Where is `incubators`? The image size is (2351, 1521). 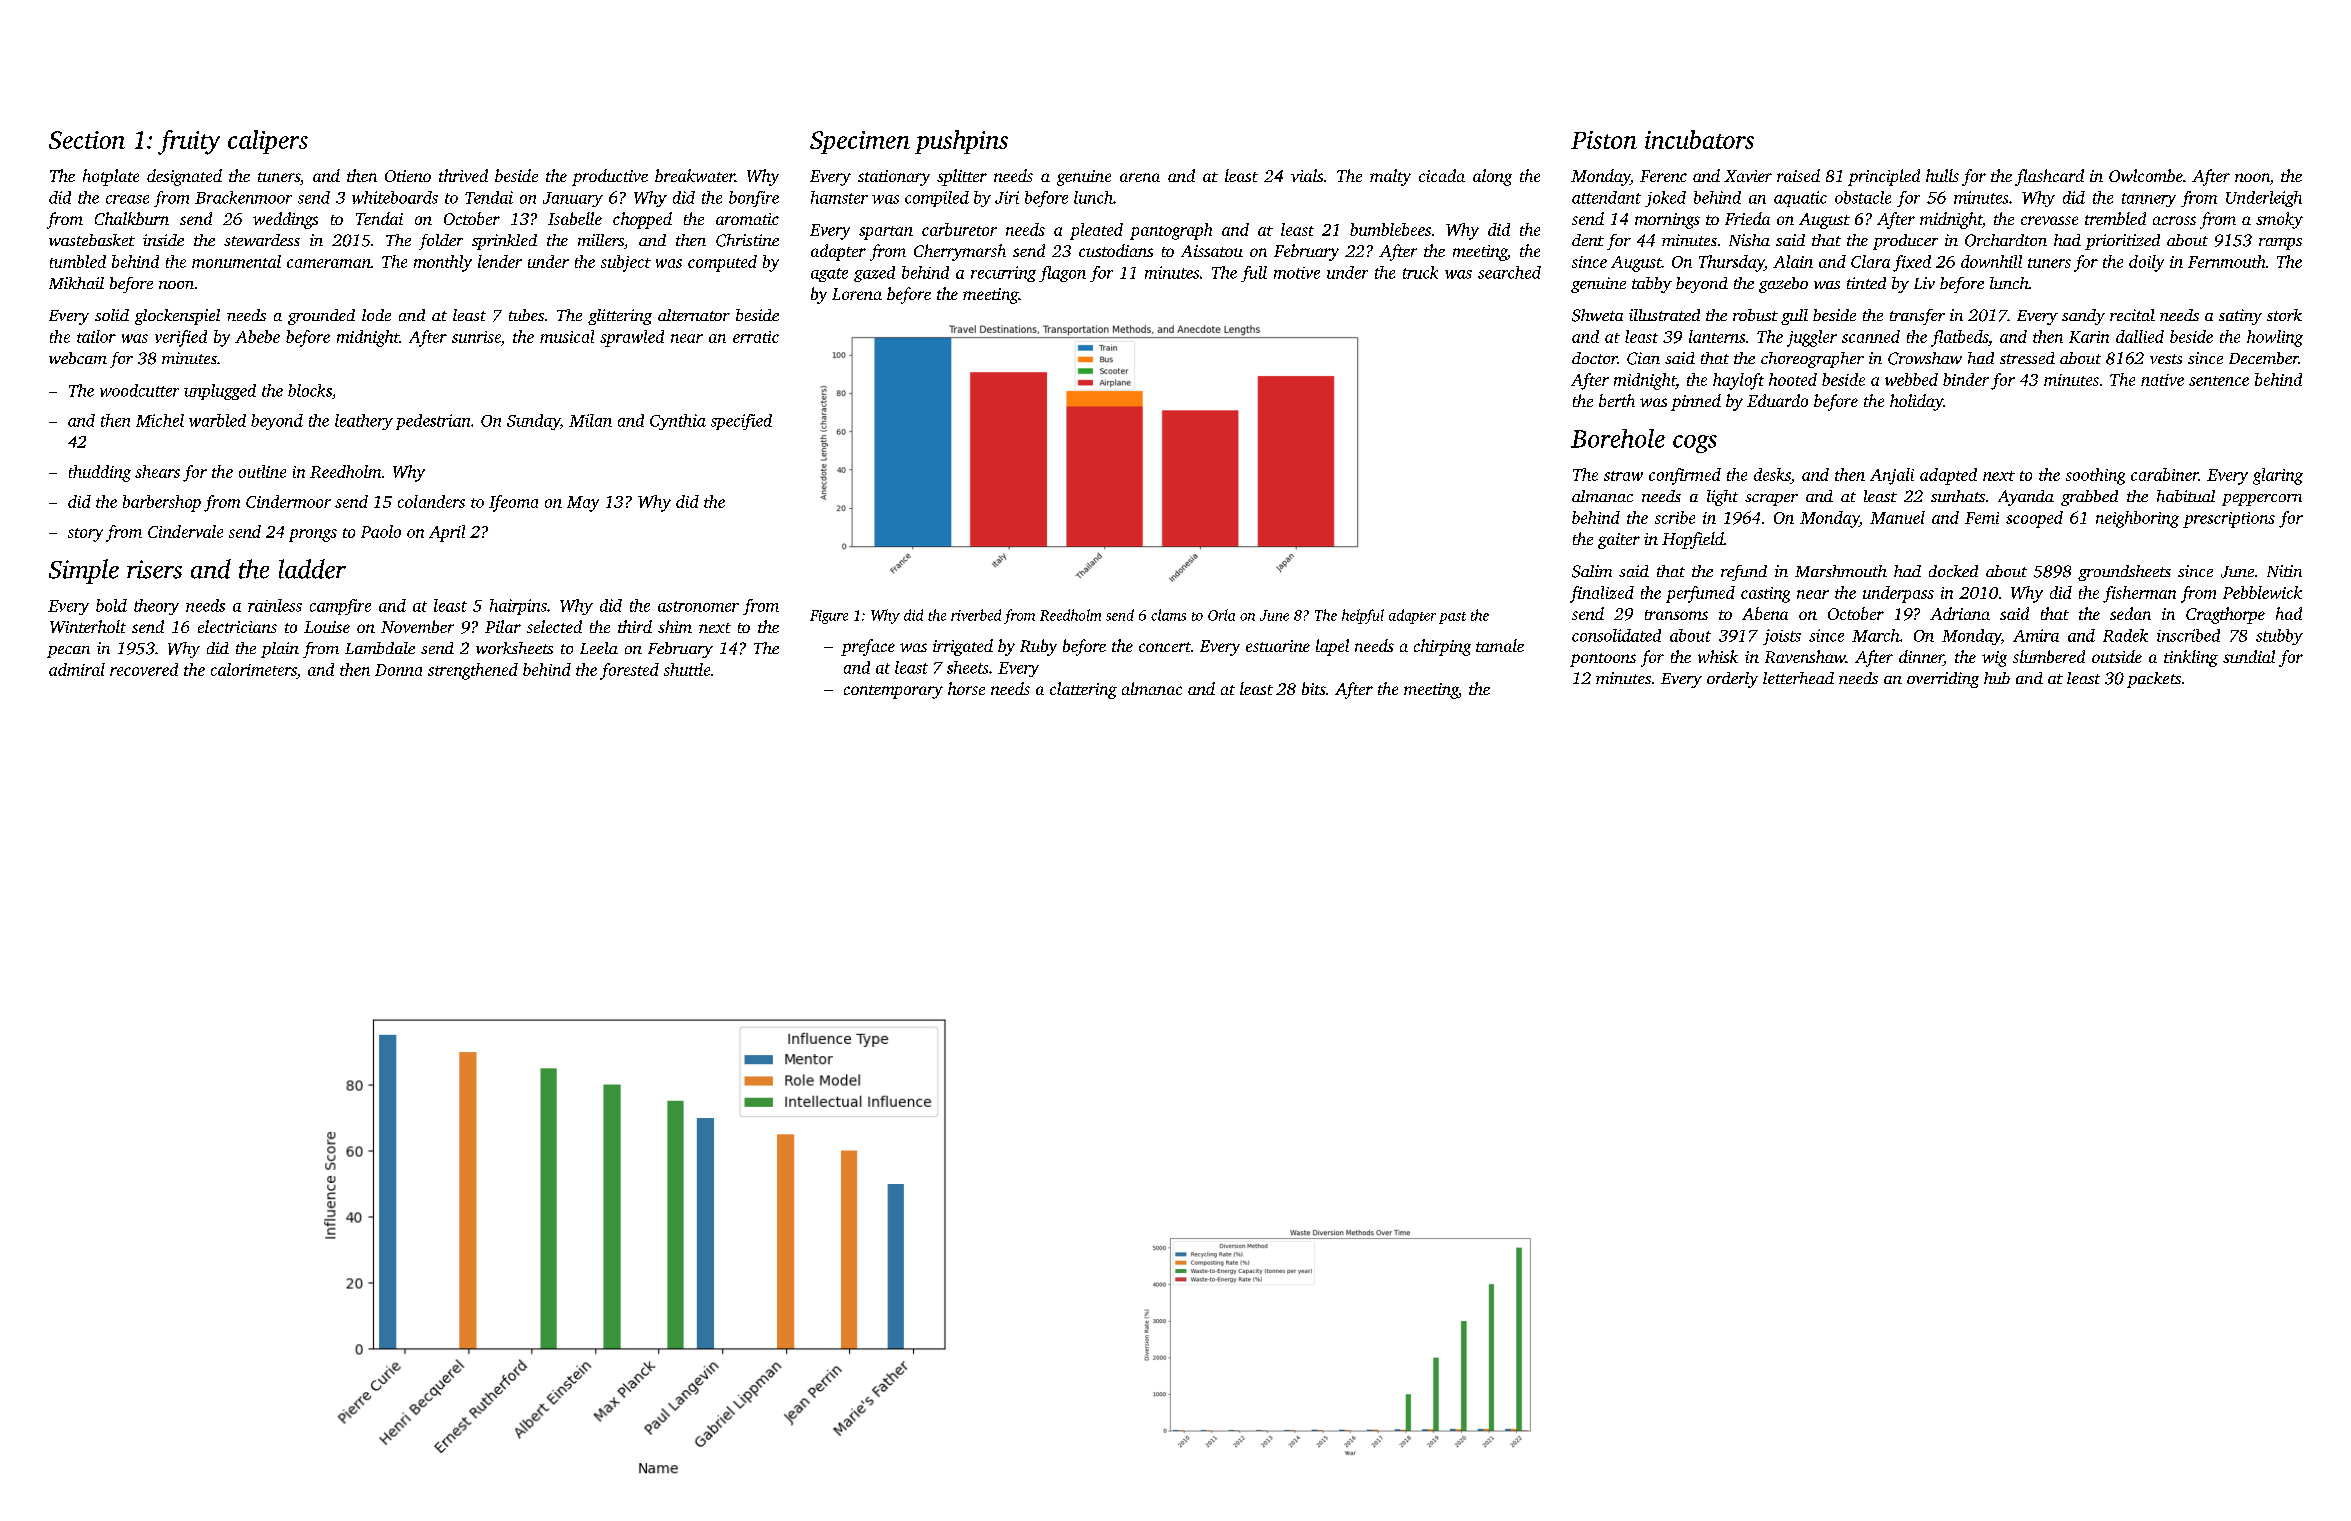 incubators is located at coordinates (1699, 139).
